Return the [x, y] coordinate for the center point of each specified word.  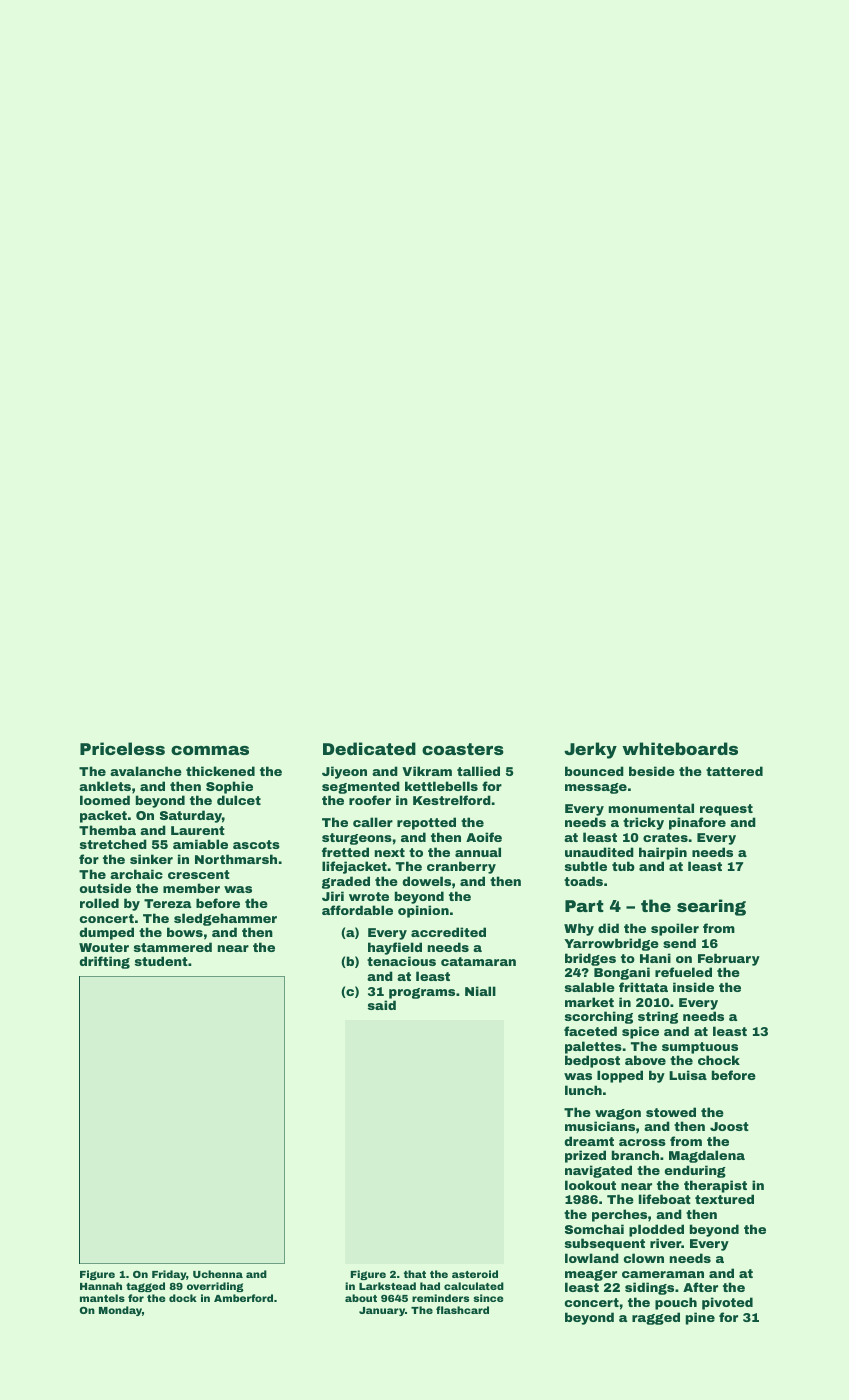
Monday [120, 1311]
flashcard [462, 1310]
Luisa [688, 1075]
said [382, 1005]
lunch [583, 1090]
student [161, 961]
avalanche [146, 771]
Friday [169, 1275]
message [596, 788]
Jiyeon [344, 772]
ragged [656, 1318]
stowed [671, 1112]
